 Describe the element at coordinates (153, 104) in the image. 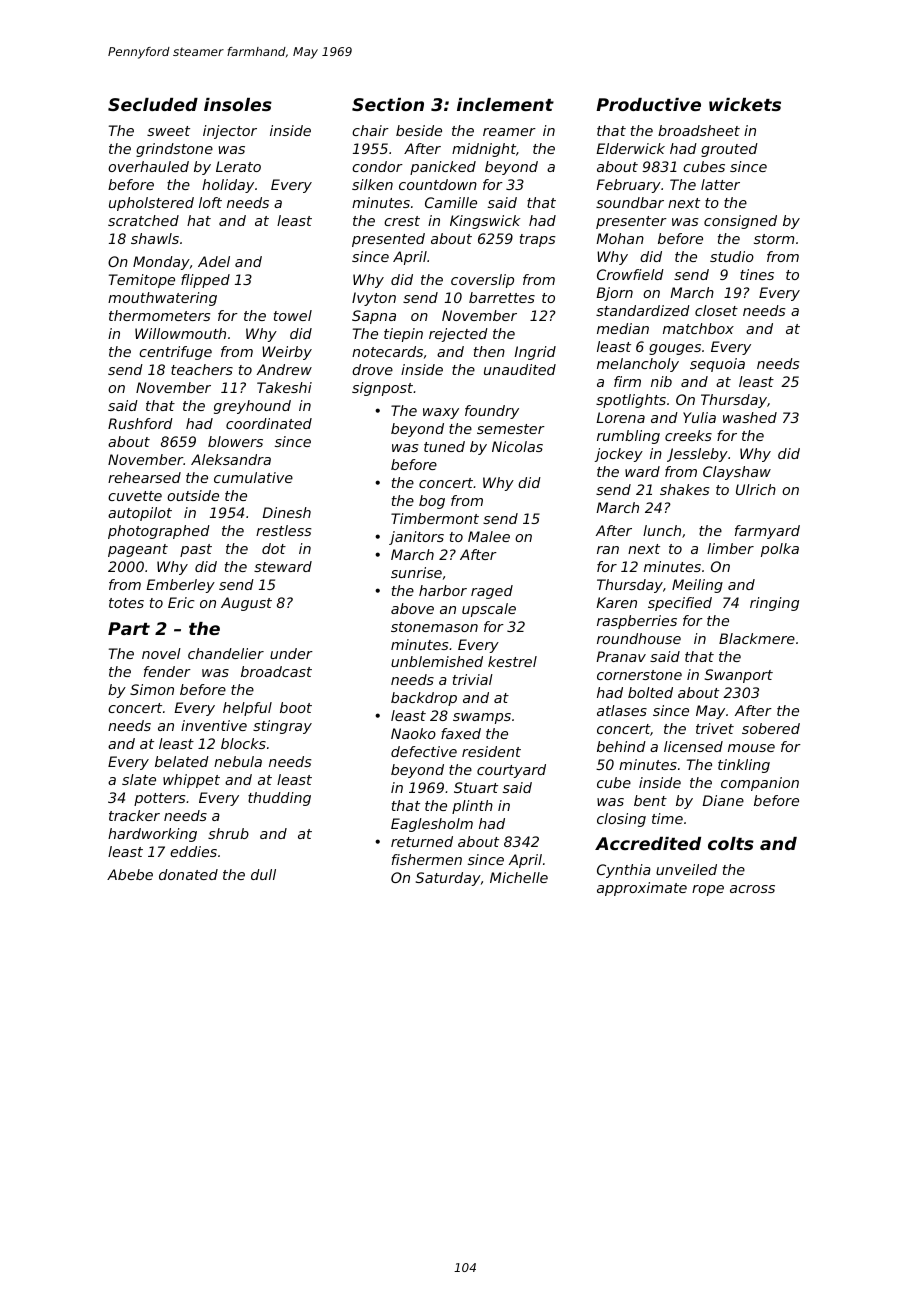

I see `Secluded` at that location.
